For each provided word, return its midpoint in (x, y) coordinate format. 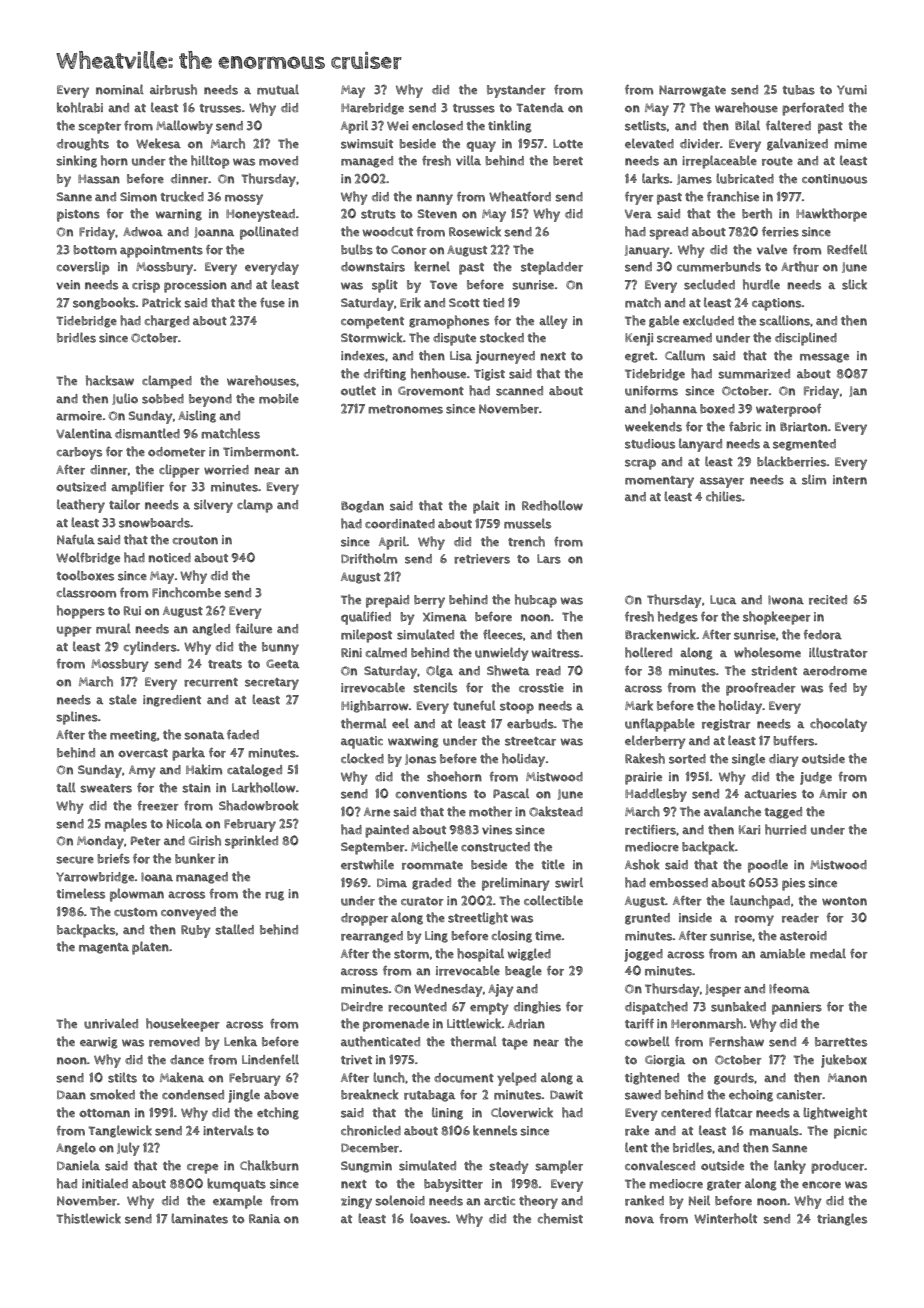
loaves (428, 1218)
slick (854, 284)
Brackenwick (660, 634)
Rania (264, 1218)
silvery (213, 506)
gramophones (449, 322)
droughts (83, 144)
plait (486, 507)
